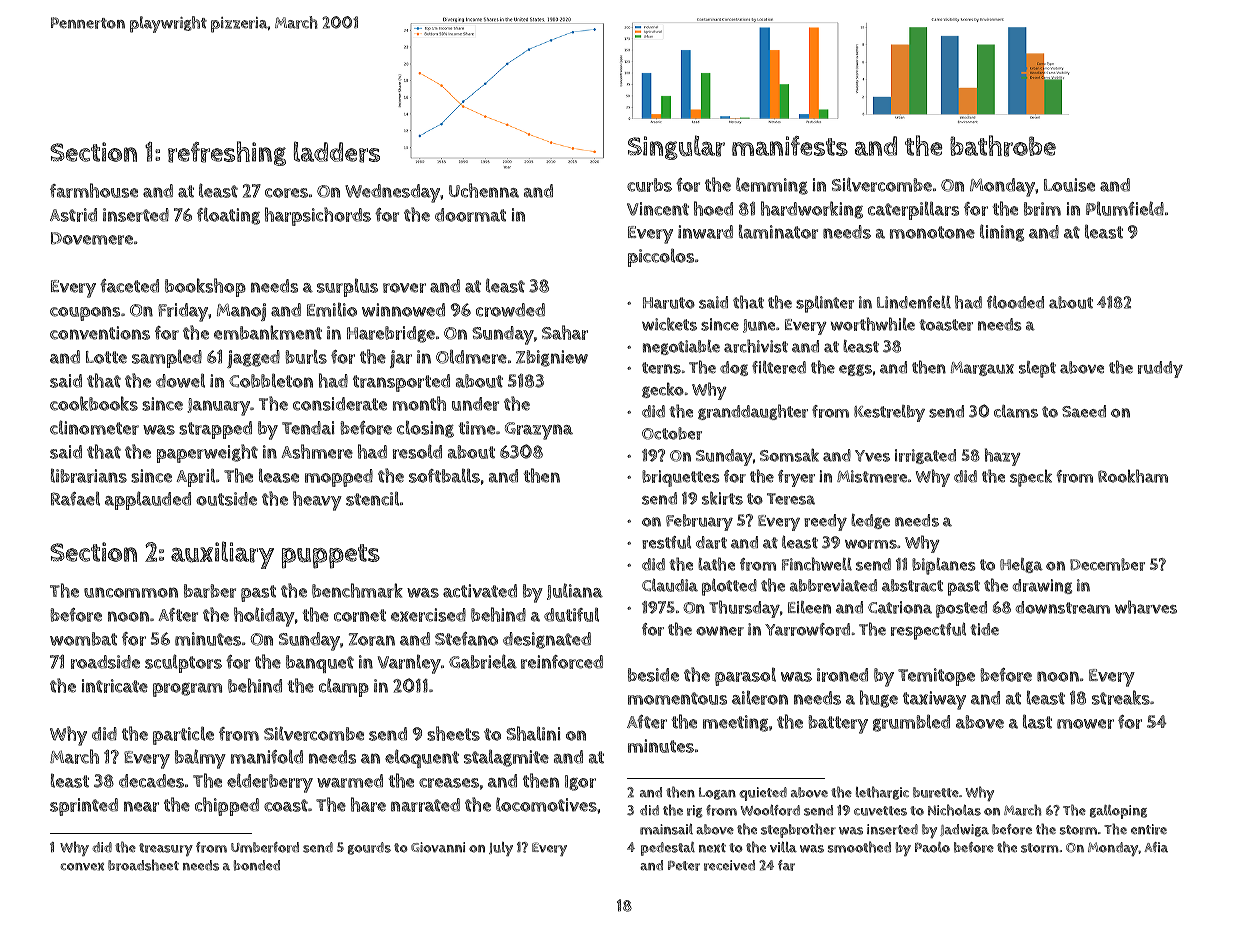  What do you see at coordinates (1003, 146) in the screenshot?
I see `bathrobe` at bounding box center [1003, 146].
